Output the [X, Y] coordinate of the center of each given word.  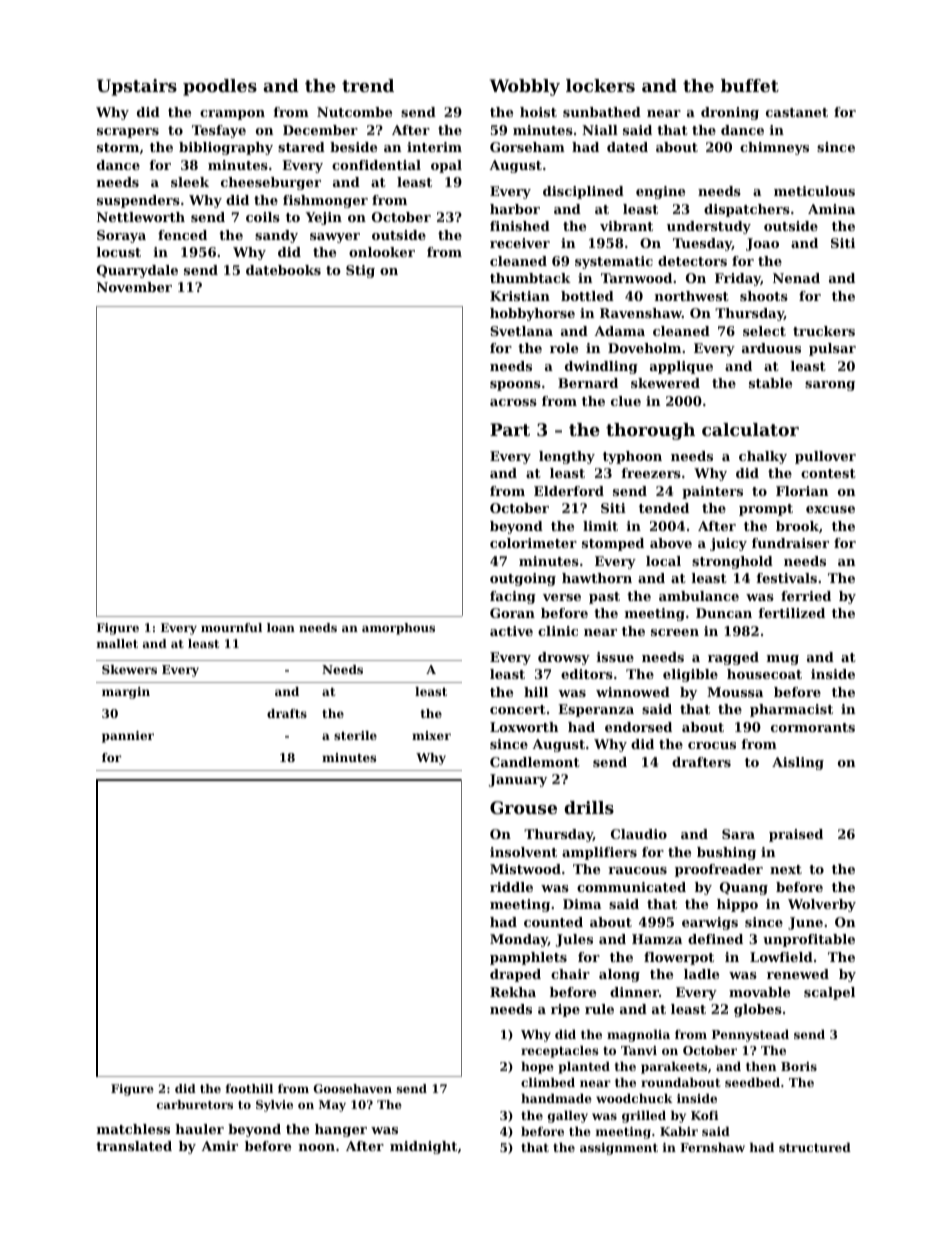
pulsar [832, 349]
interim [434, 147]
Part [510, 429]
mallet [117, 643]
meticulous [814, 191]
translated [134, 1146]
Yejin [324, 218]
